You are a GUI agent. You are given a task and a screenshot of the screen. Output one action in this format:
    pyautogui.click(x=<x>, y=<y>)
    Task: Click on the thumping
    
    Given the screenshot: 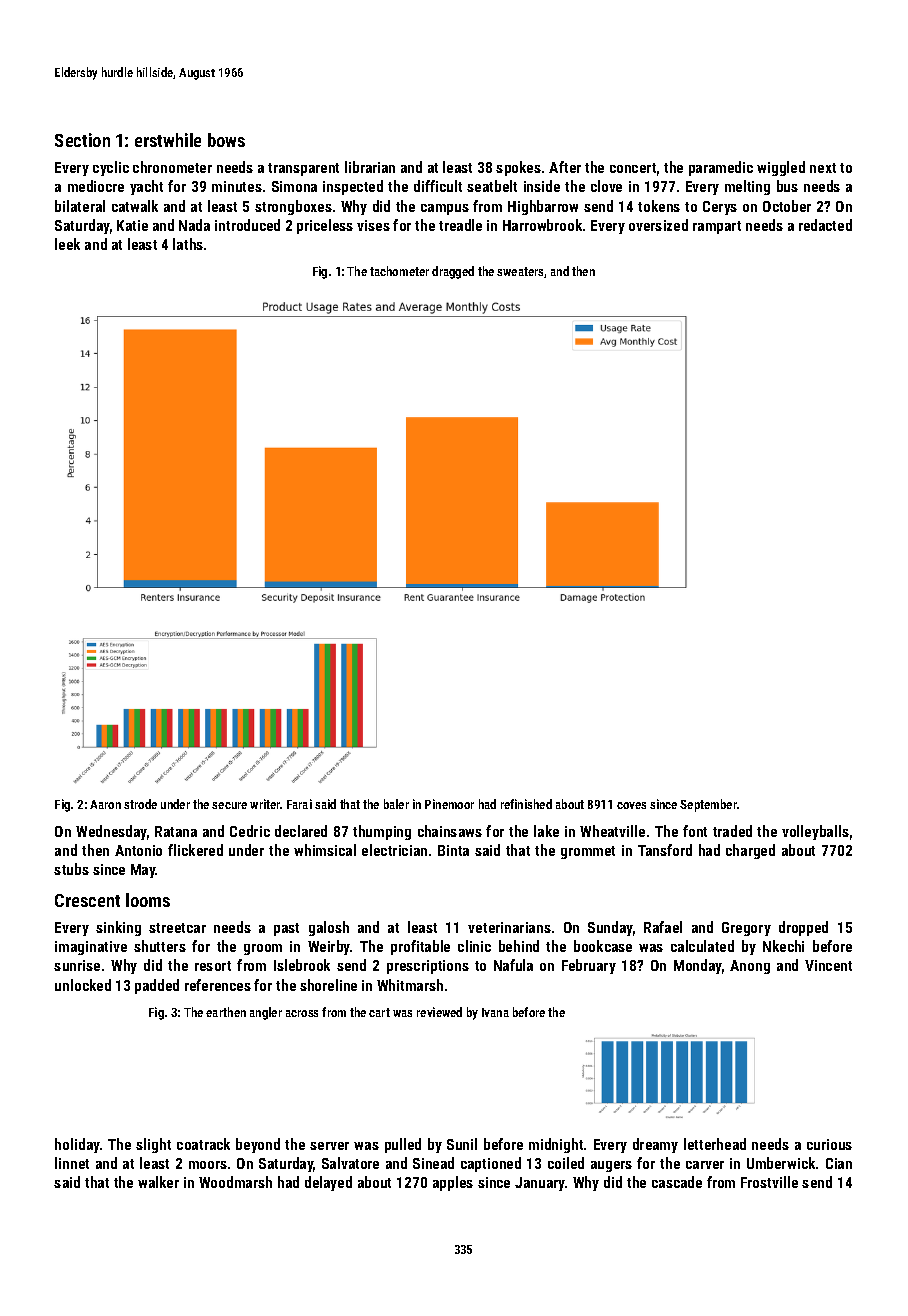 What is the action you would take?
    pyautogui.click(x=382, y=832)
